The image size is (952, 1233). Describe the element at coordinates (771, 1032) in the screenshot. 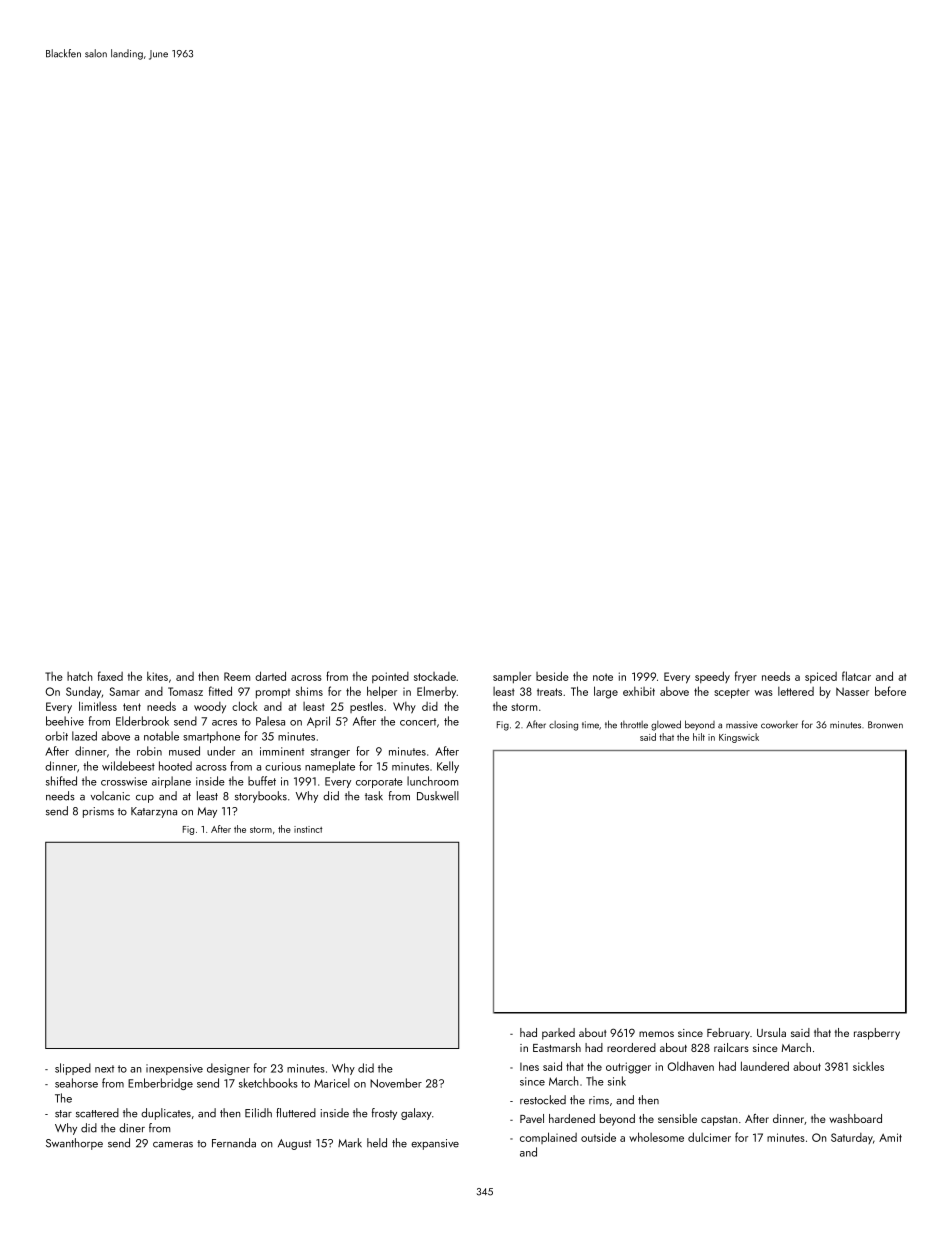

I see `Ursula` at that location.
